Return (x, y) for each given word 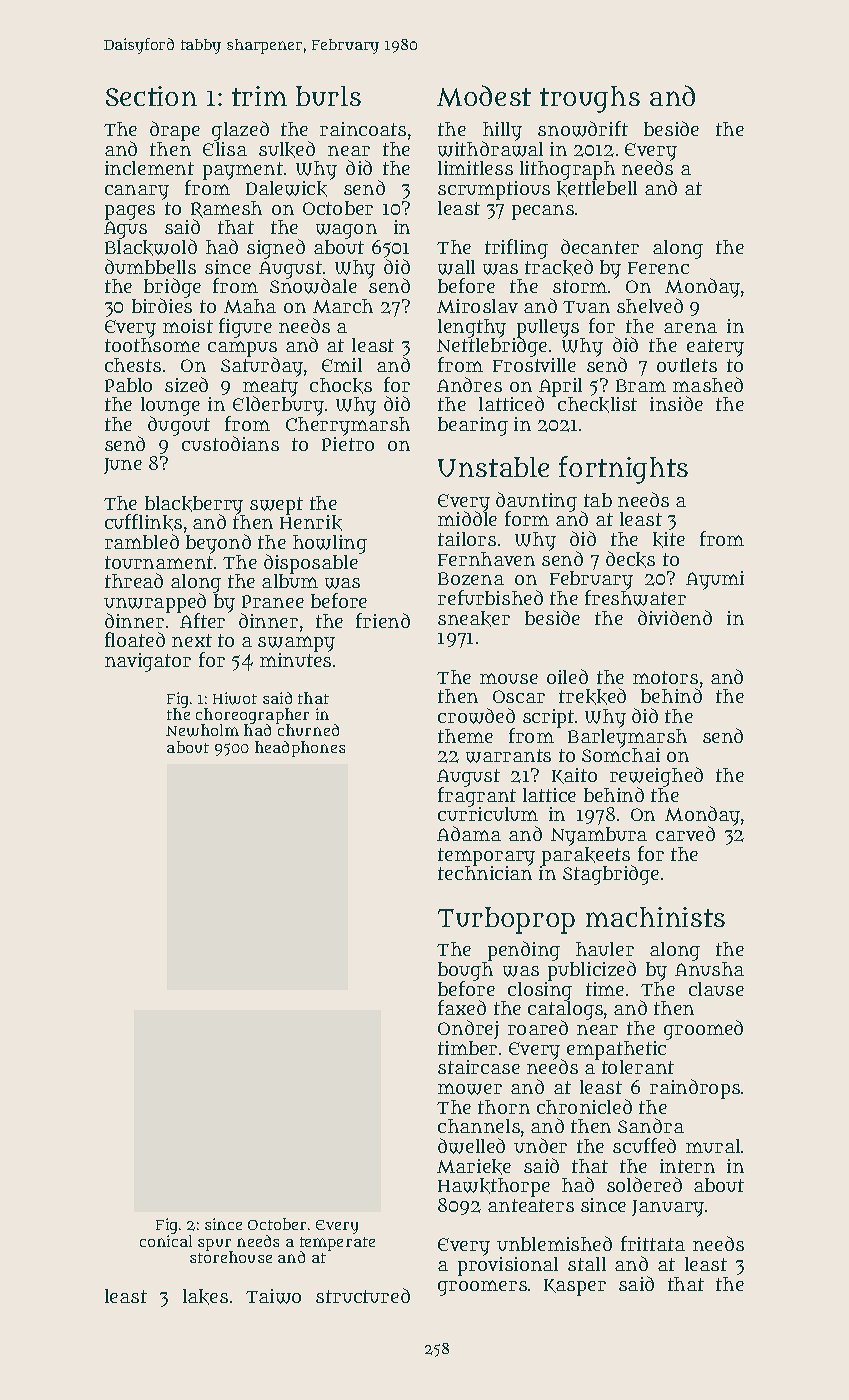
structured (363, 1295)
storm (580, 286)
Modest (484, 96)
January (668, 1208)
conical (166, 1241)
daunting (536, 502)
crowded (476, 716)
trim (259, 96)
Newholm (202, 730)
